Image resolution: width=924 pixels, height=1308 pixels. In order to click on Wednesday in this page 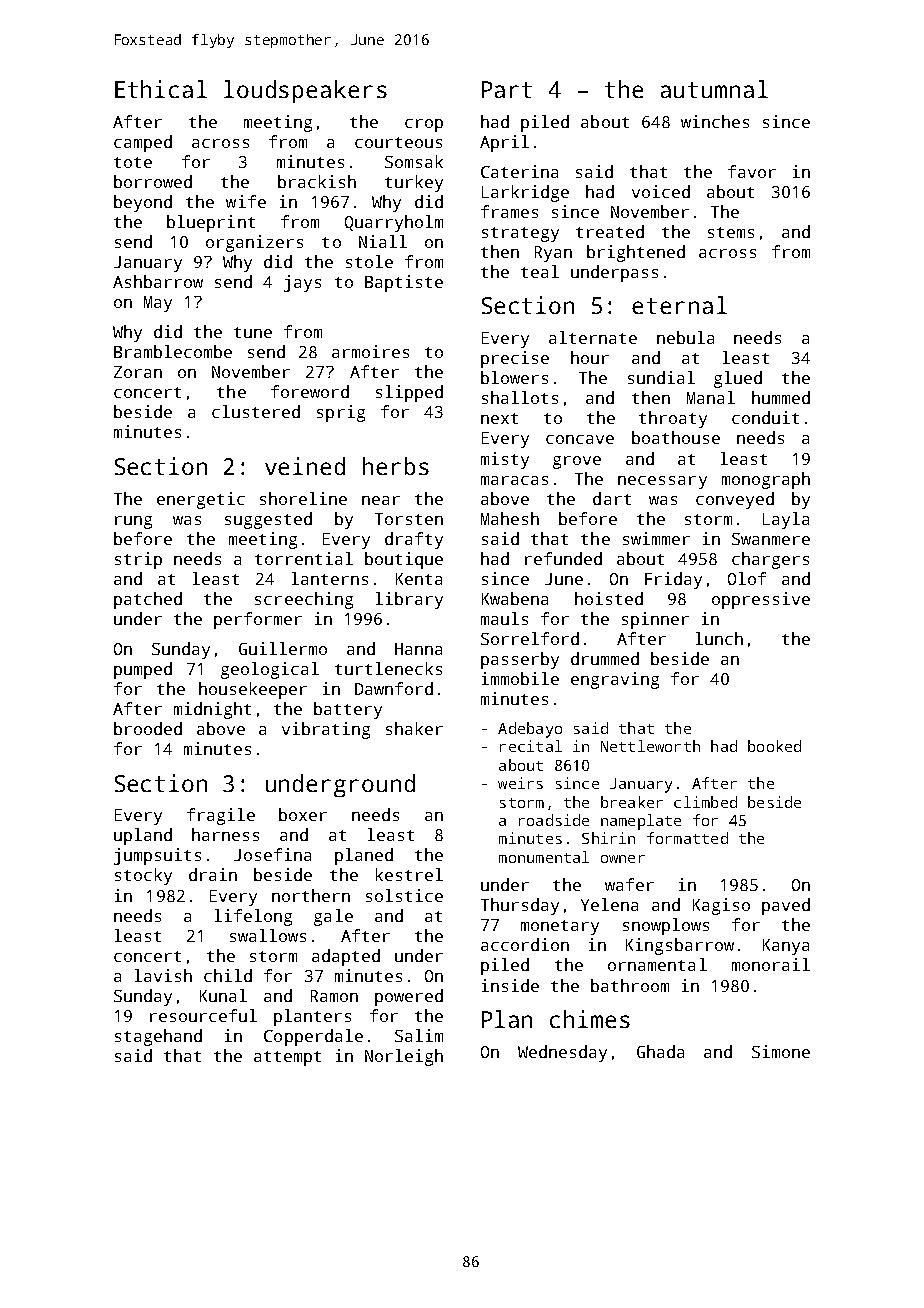, I will do `click(562, 1053)`.
